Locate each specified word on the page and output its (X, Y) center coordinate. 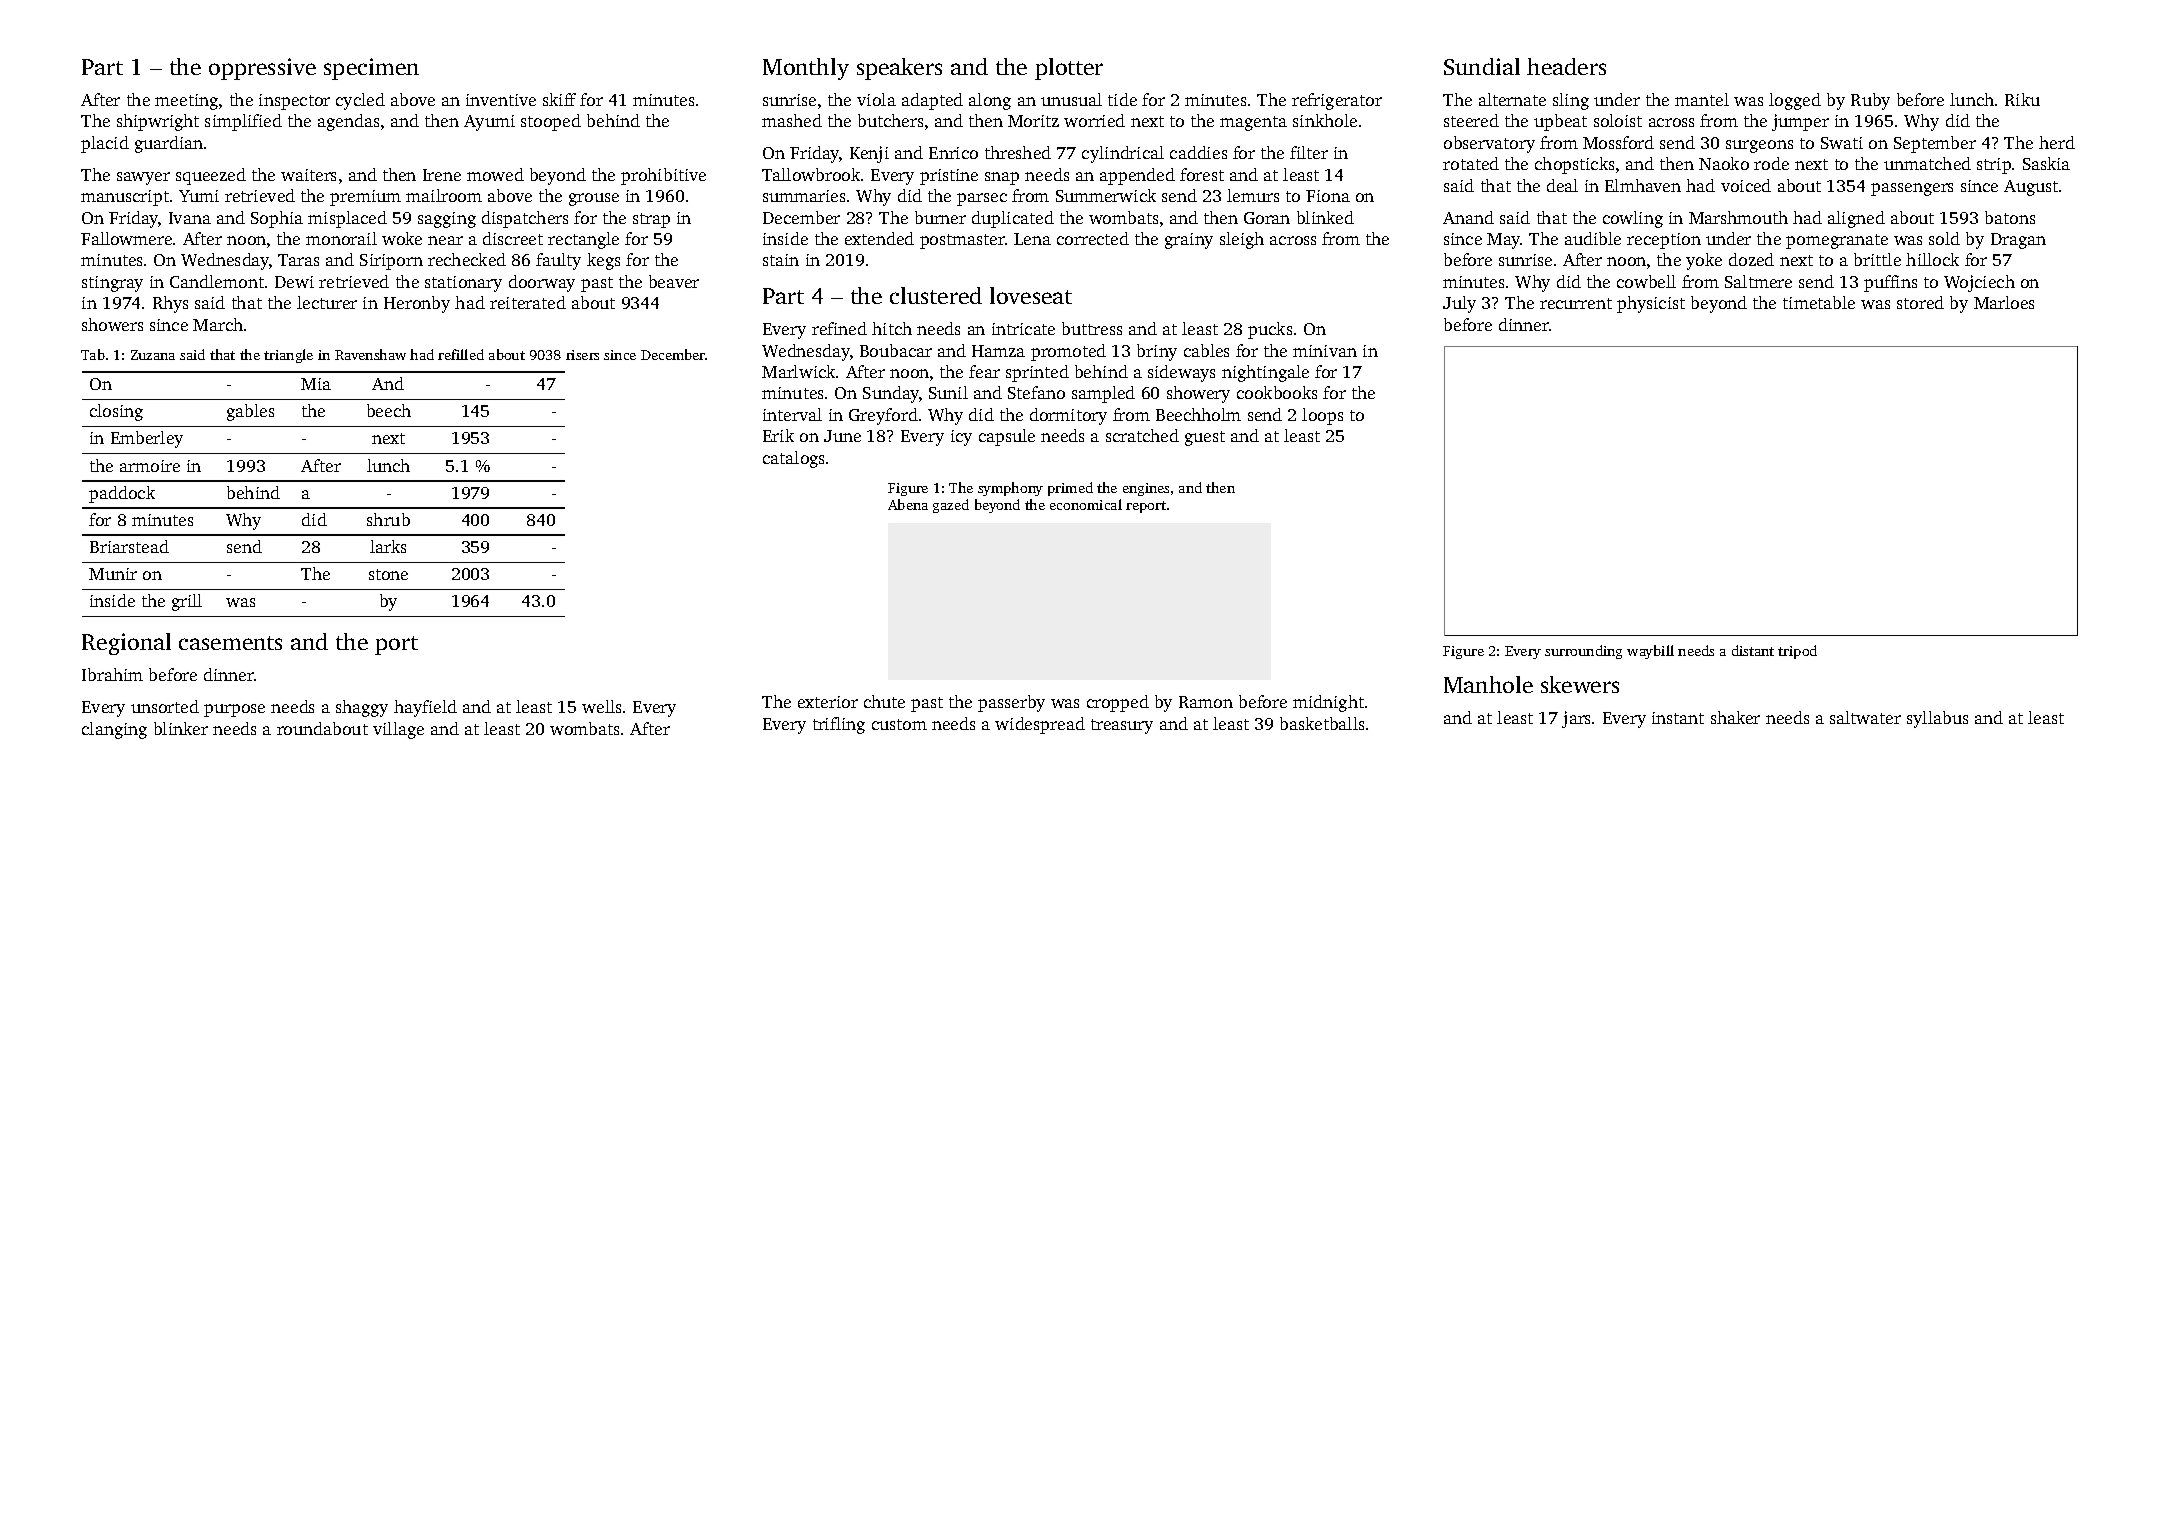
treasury (1122, 726)
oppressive (262, 69)
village (398, 730)
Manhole (1488, 684)
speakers (899, 69)
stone (388, 574)
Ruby (1870, 101)
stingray (112, 284)
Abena (908, 504)
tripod (1797, 652)
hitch (892, 328)
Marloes (2004, 302)
